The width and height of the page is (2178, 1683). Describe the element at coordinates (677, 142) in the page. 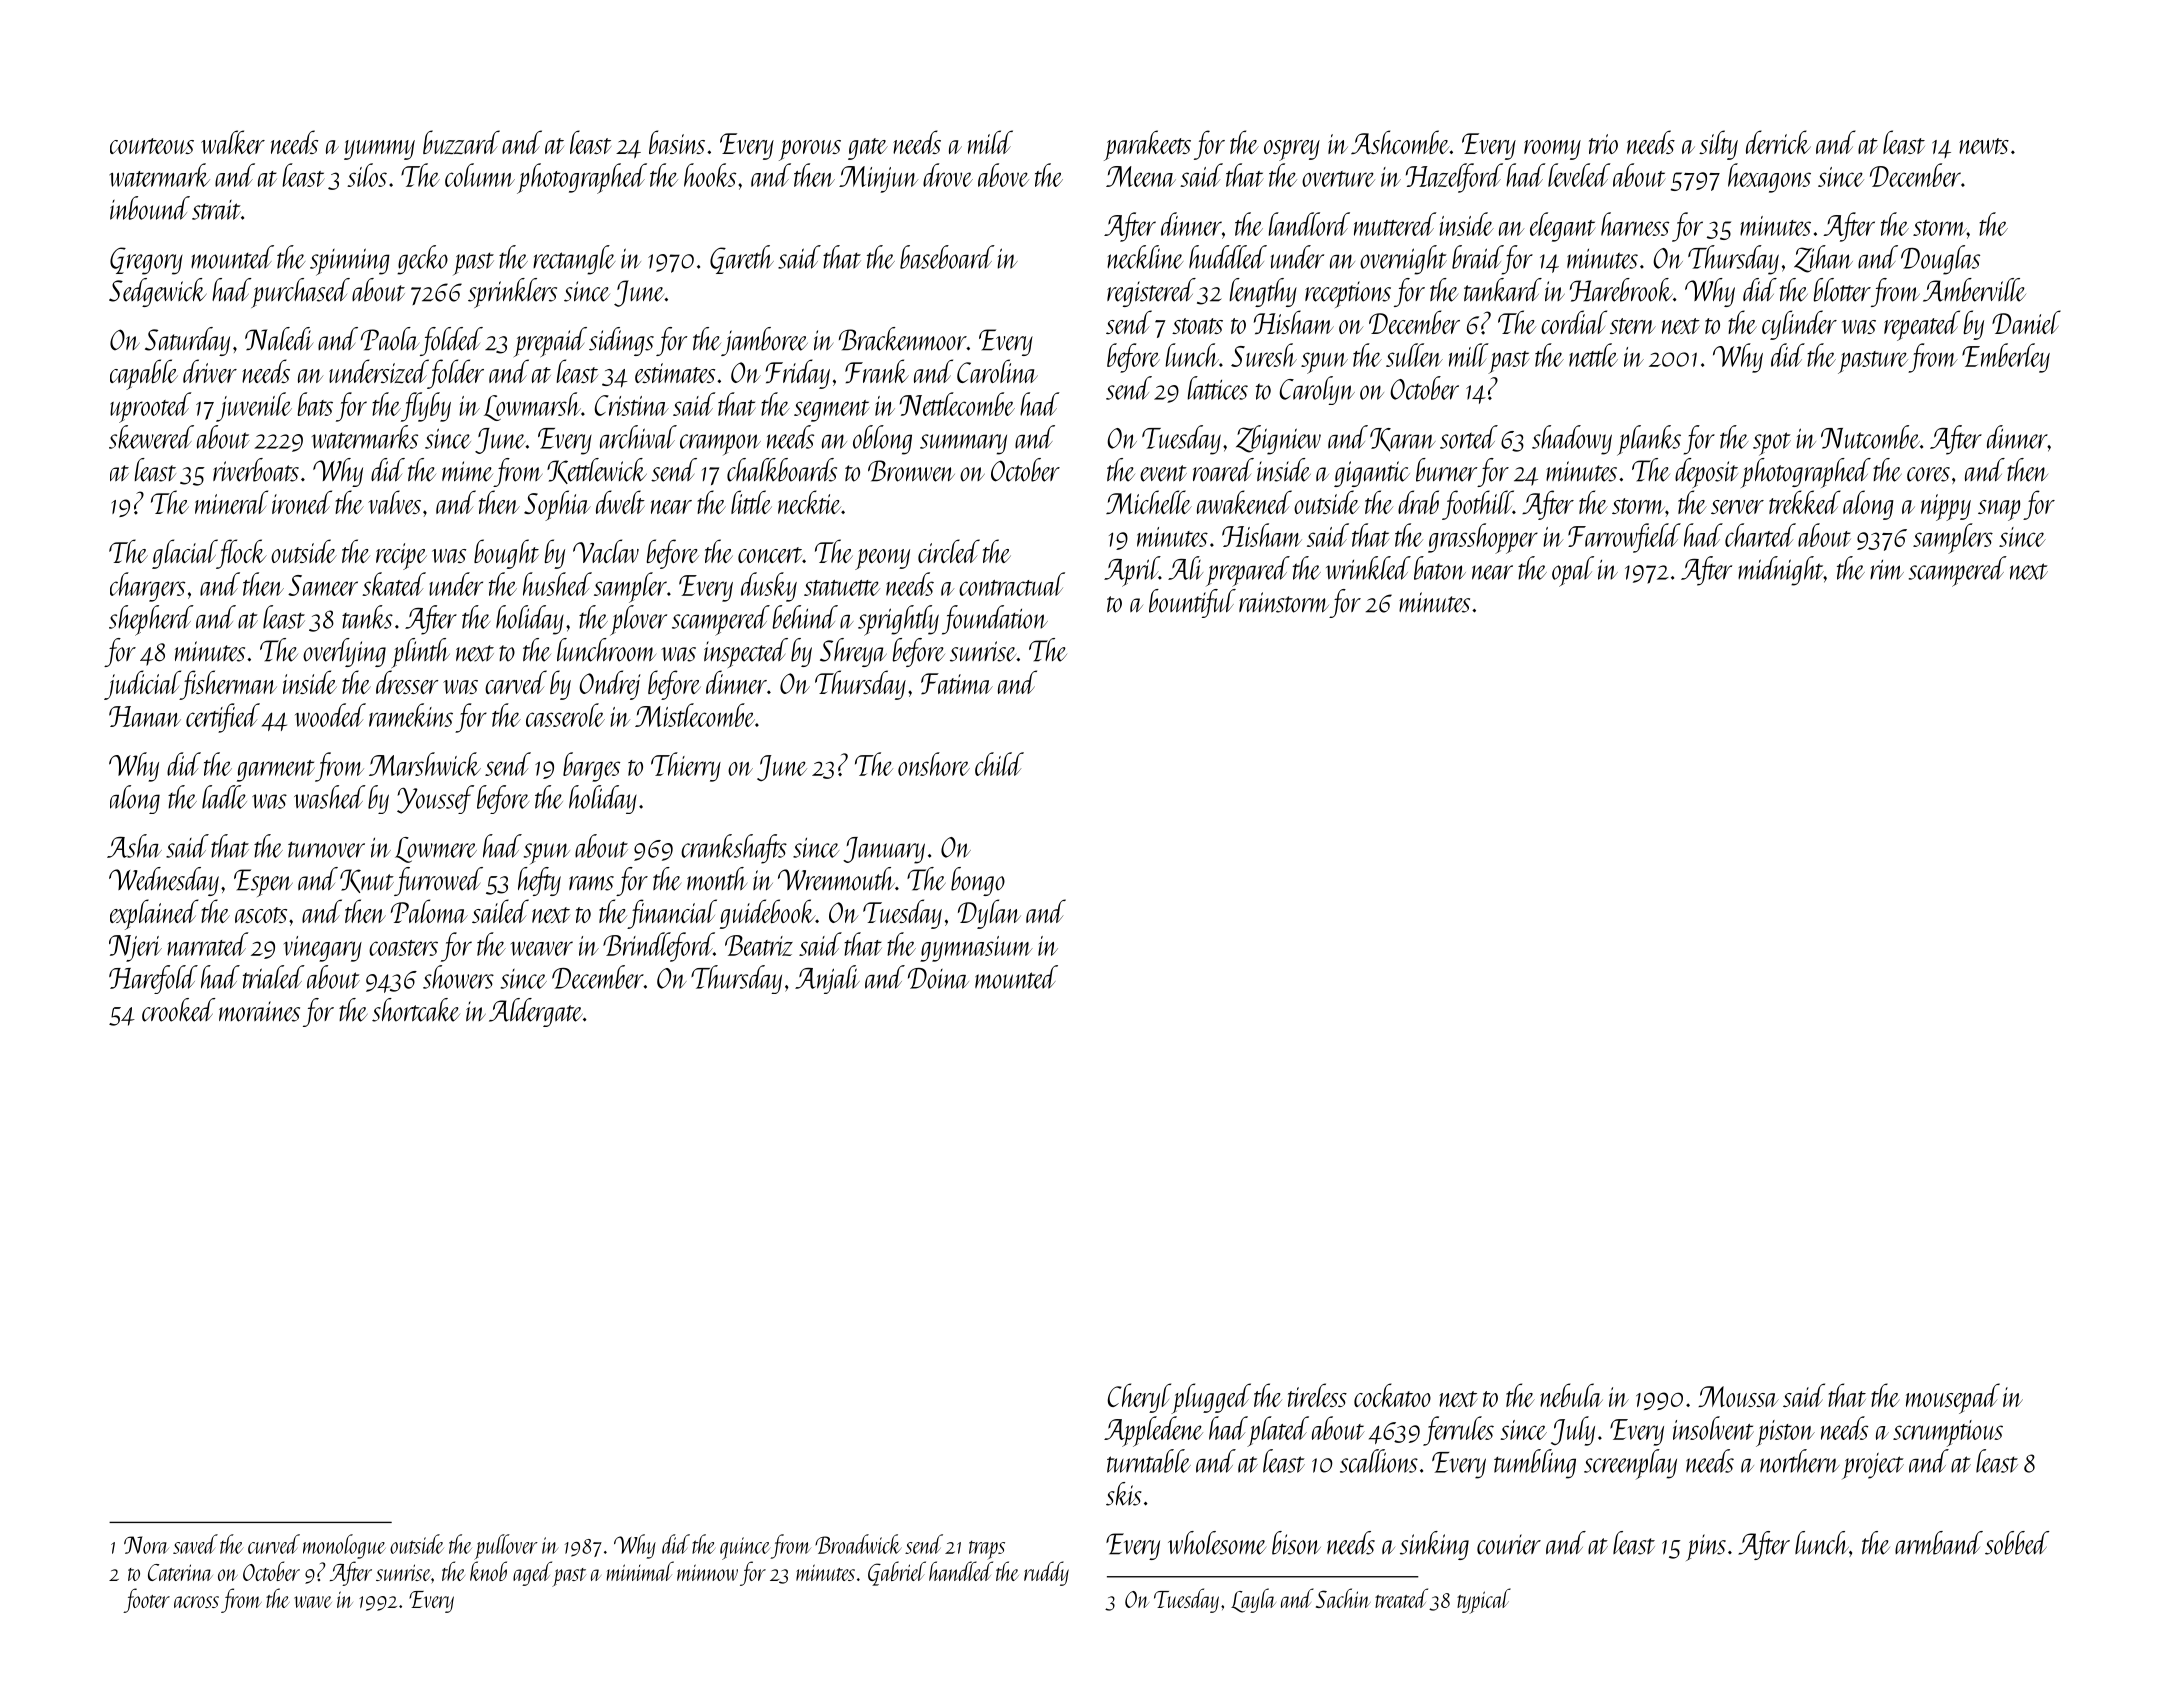

I see `basins` at that location.
